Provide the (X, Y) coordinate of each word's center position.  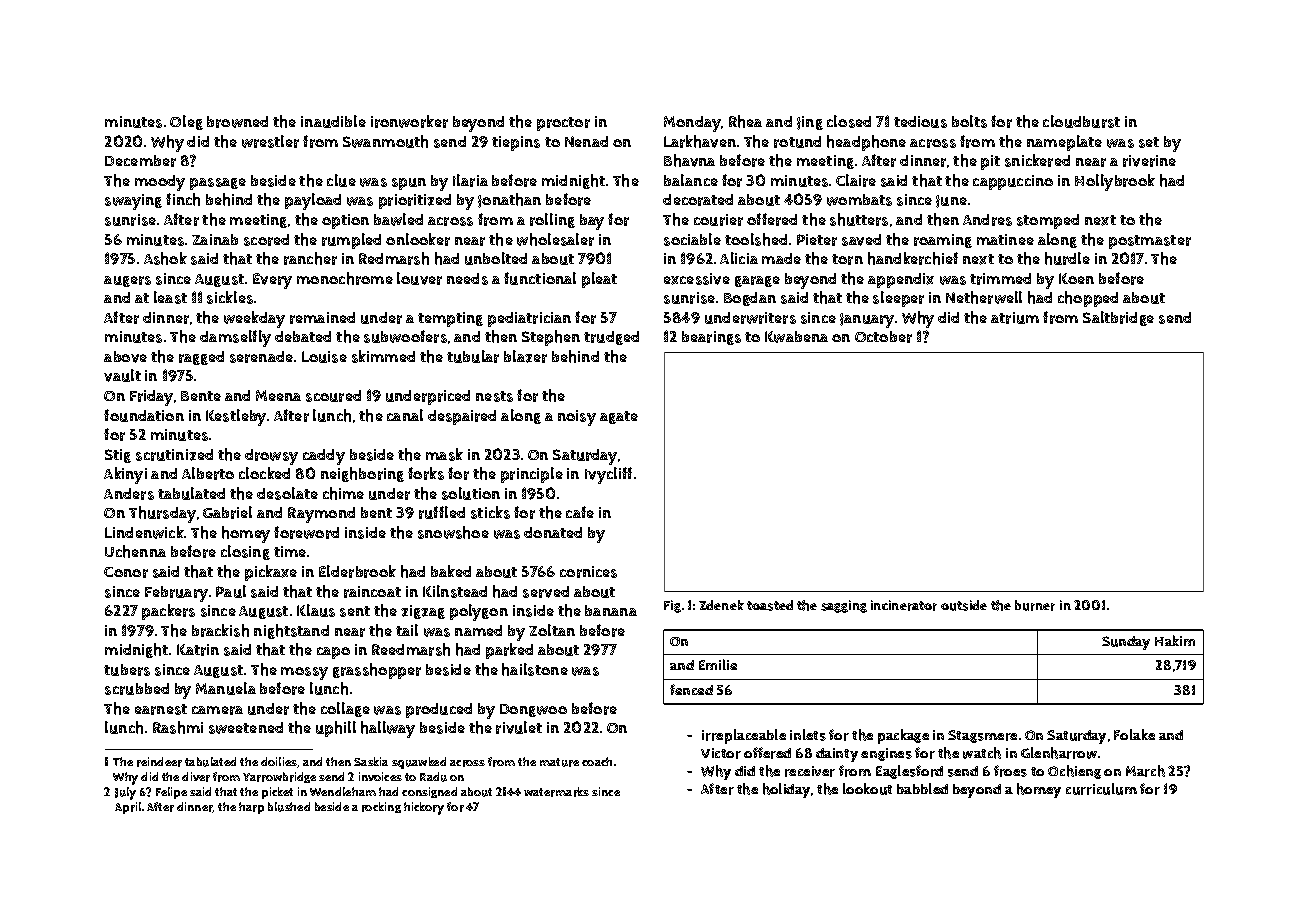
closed (849, 121)
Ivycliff (608, 475)
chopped (1088, 299)
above (125, 357)
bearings (711, 338)
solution (471, 493)
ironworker (409, 121)
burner (1035, 605)
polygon (479, 612)
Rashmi (178, 727)
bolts (969, 121)
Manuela (226, 688)
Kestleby (236, 417)
